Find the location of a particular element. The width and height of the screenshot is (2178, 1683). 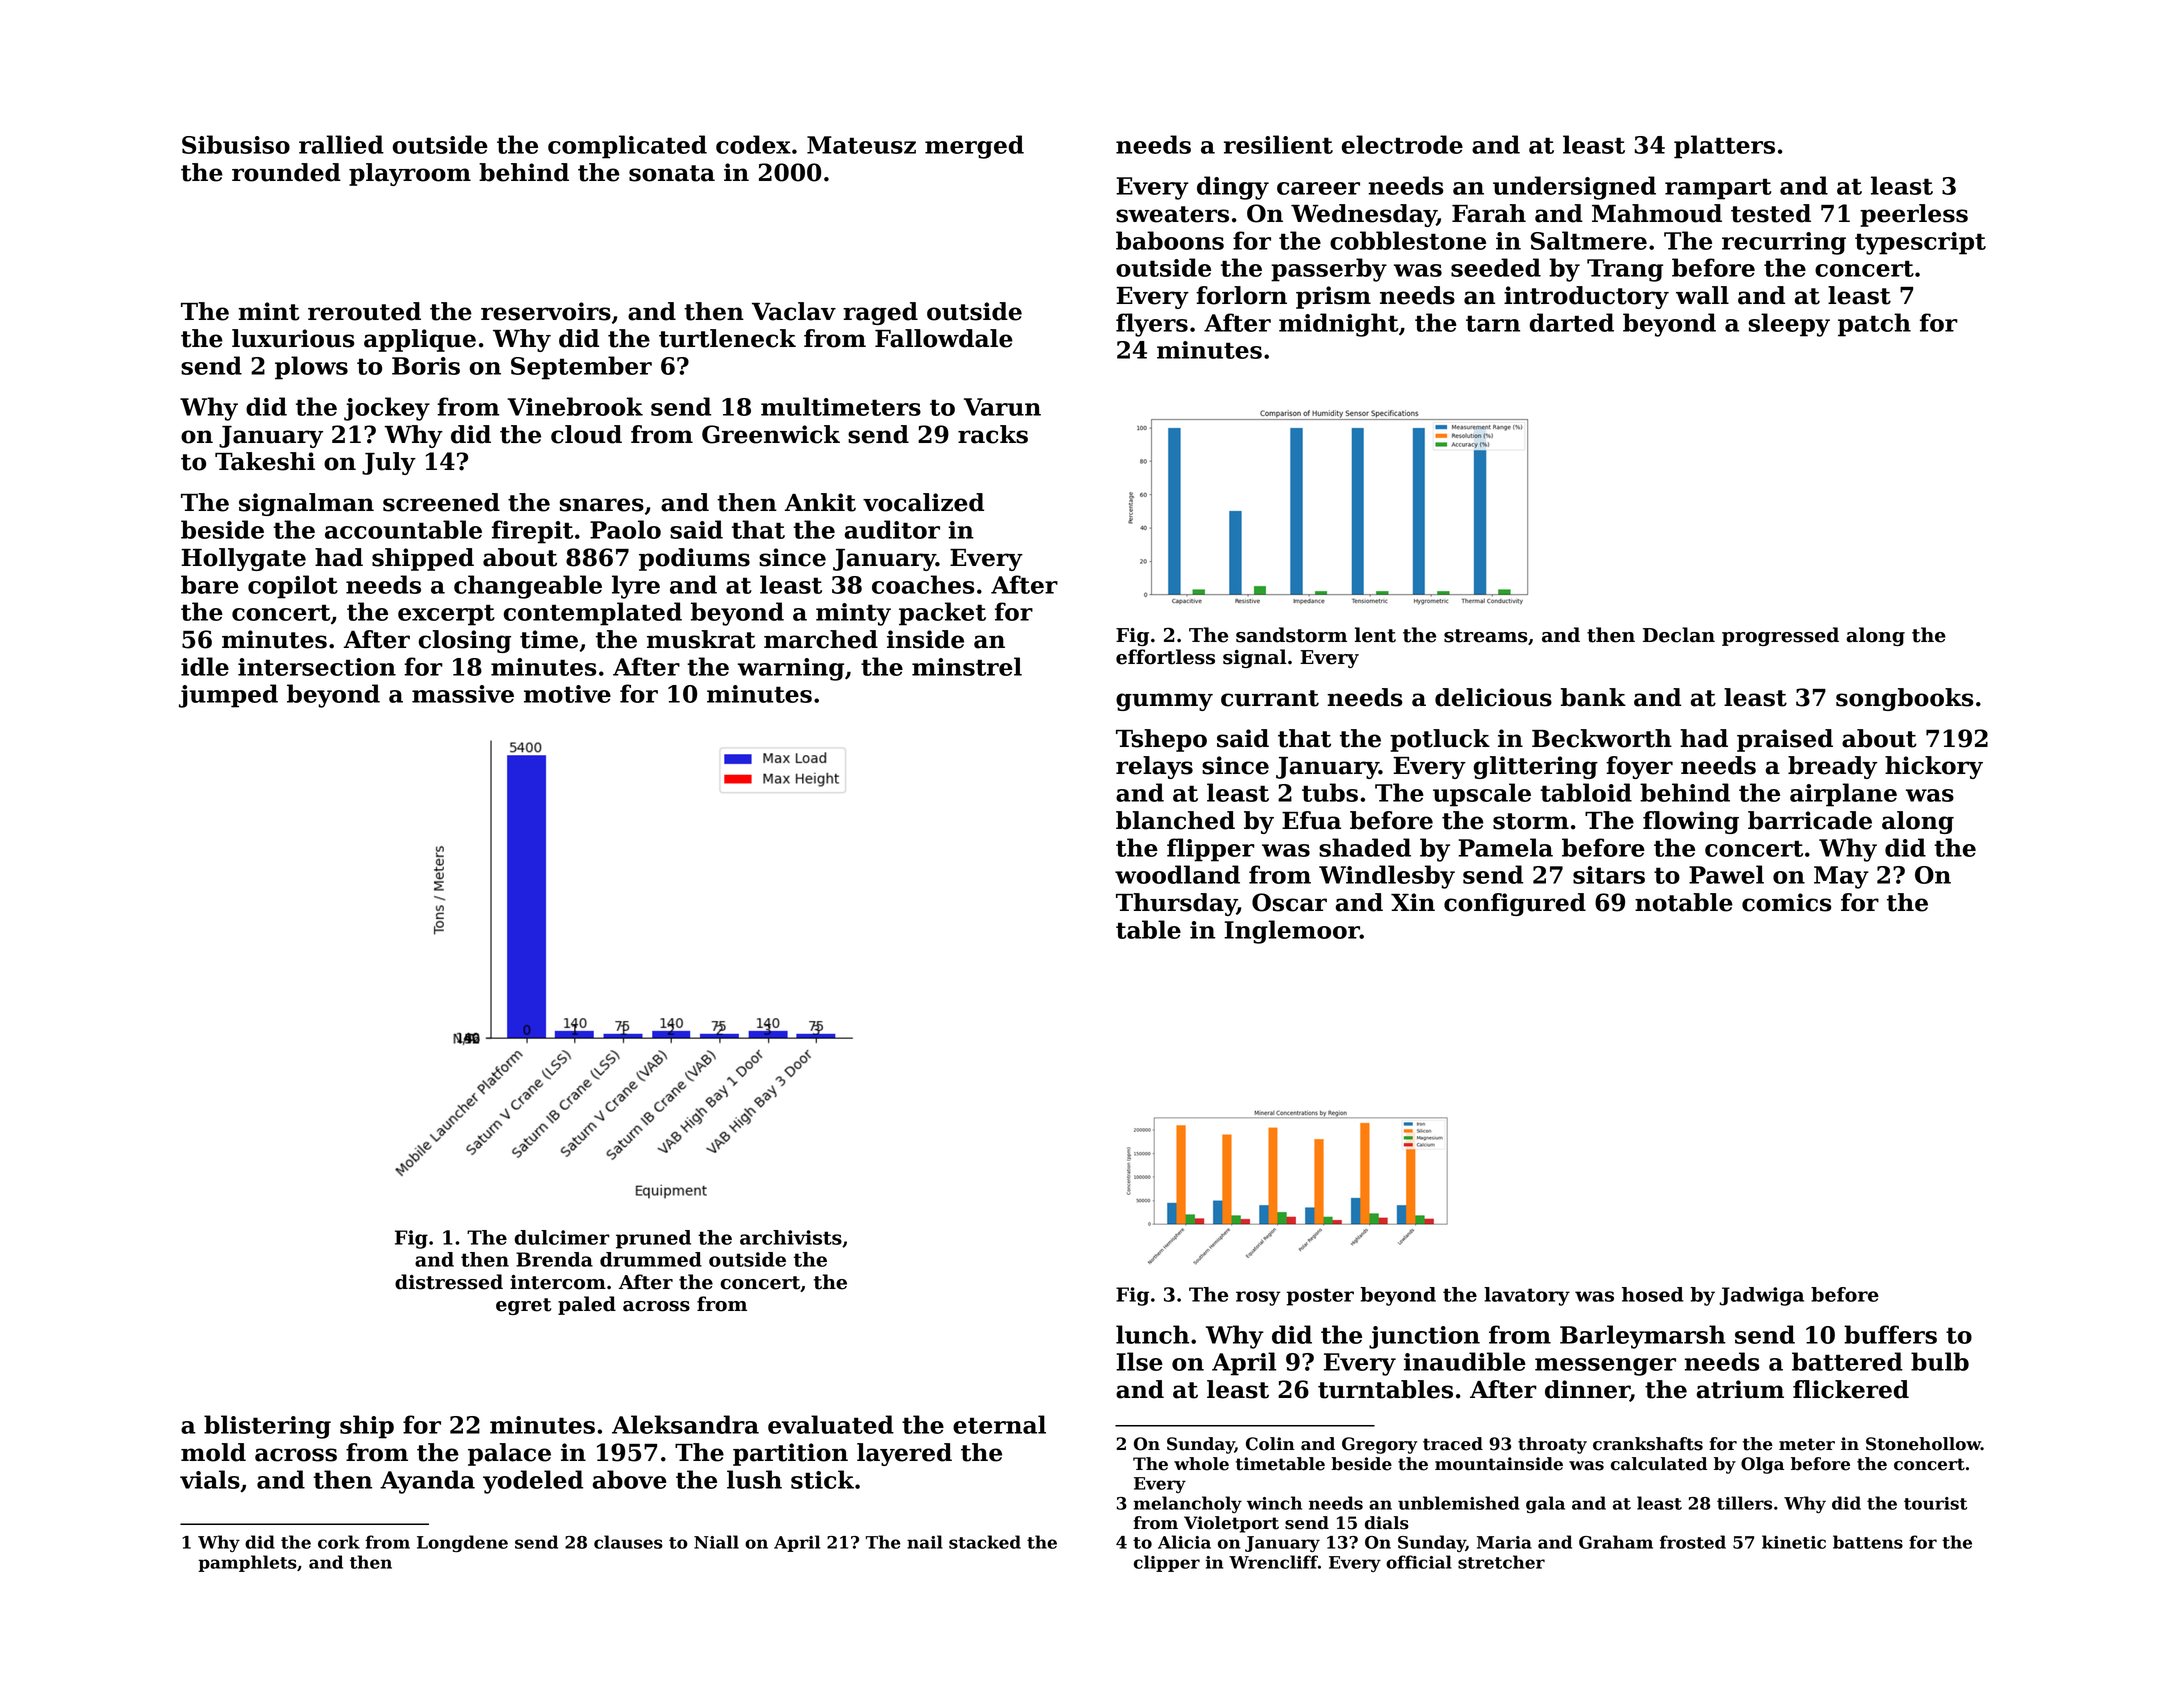

paled is located at coordinates (587, 1305).
